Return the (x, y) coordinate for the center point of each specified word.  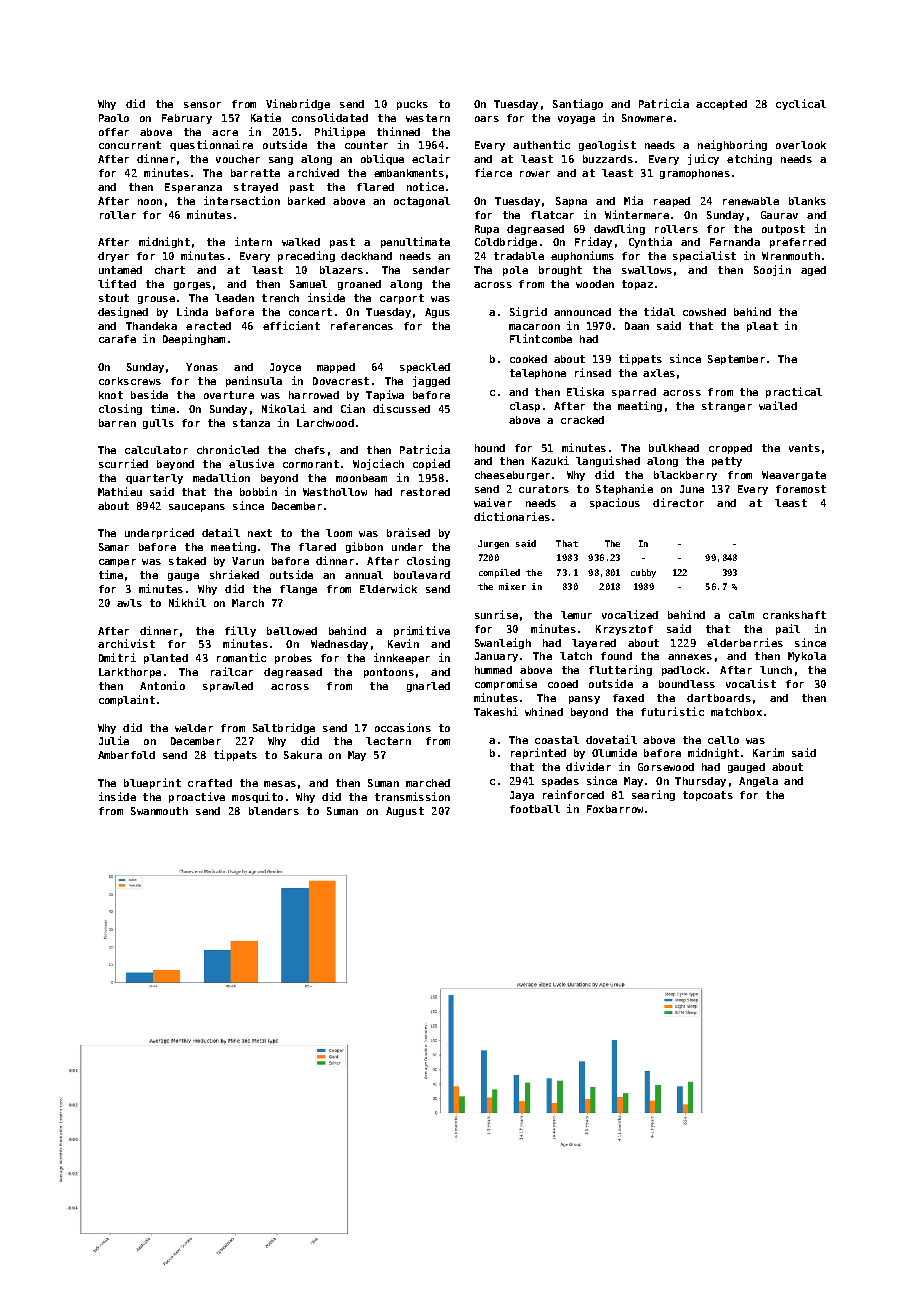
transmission (412, 796)
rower (535, 174)
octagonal (422, 202)
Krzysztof (624, 630)
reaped (672, 202)
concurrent (130, 145)
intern (253, 241)
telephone (538, 374)
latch (576, 656)
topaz (637, 285)
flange (298, 590)
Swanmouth (159, 811)
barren (117, 423)
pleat (762, 327)
